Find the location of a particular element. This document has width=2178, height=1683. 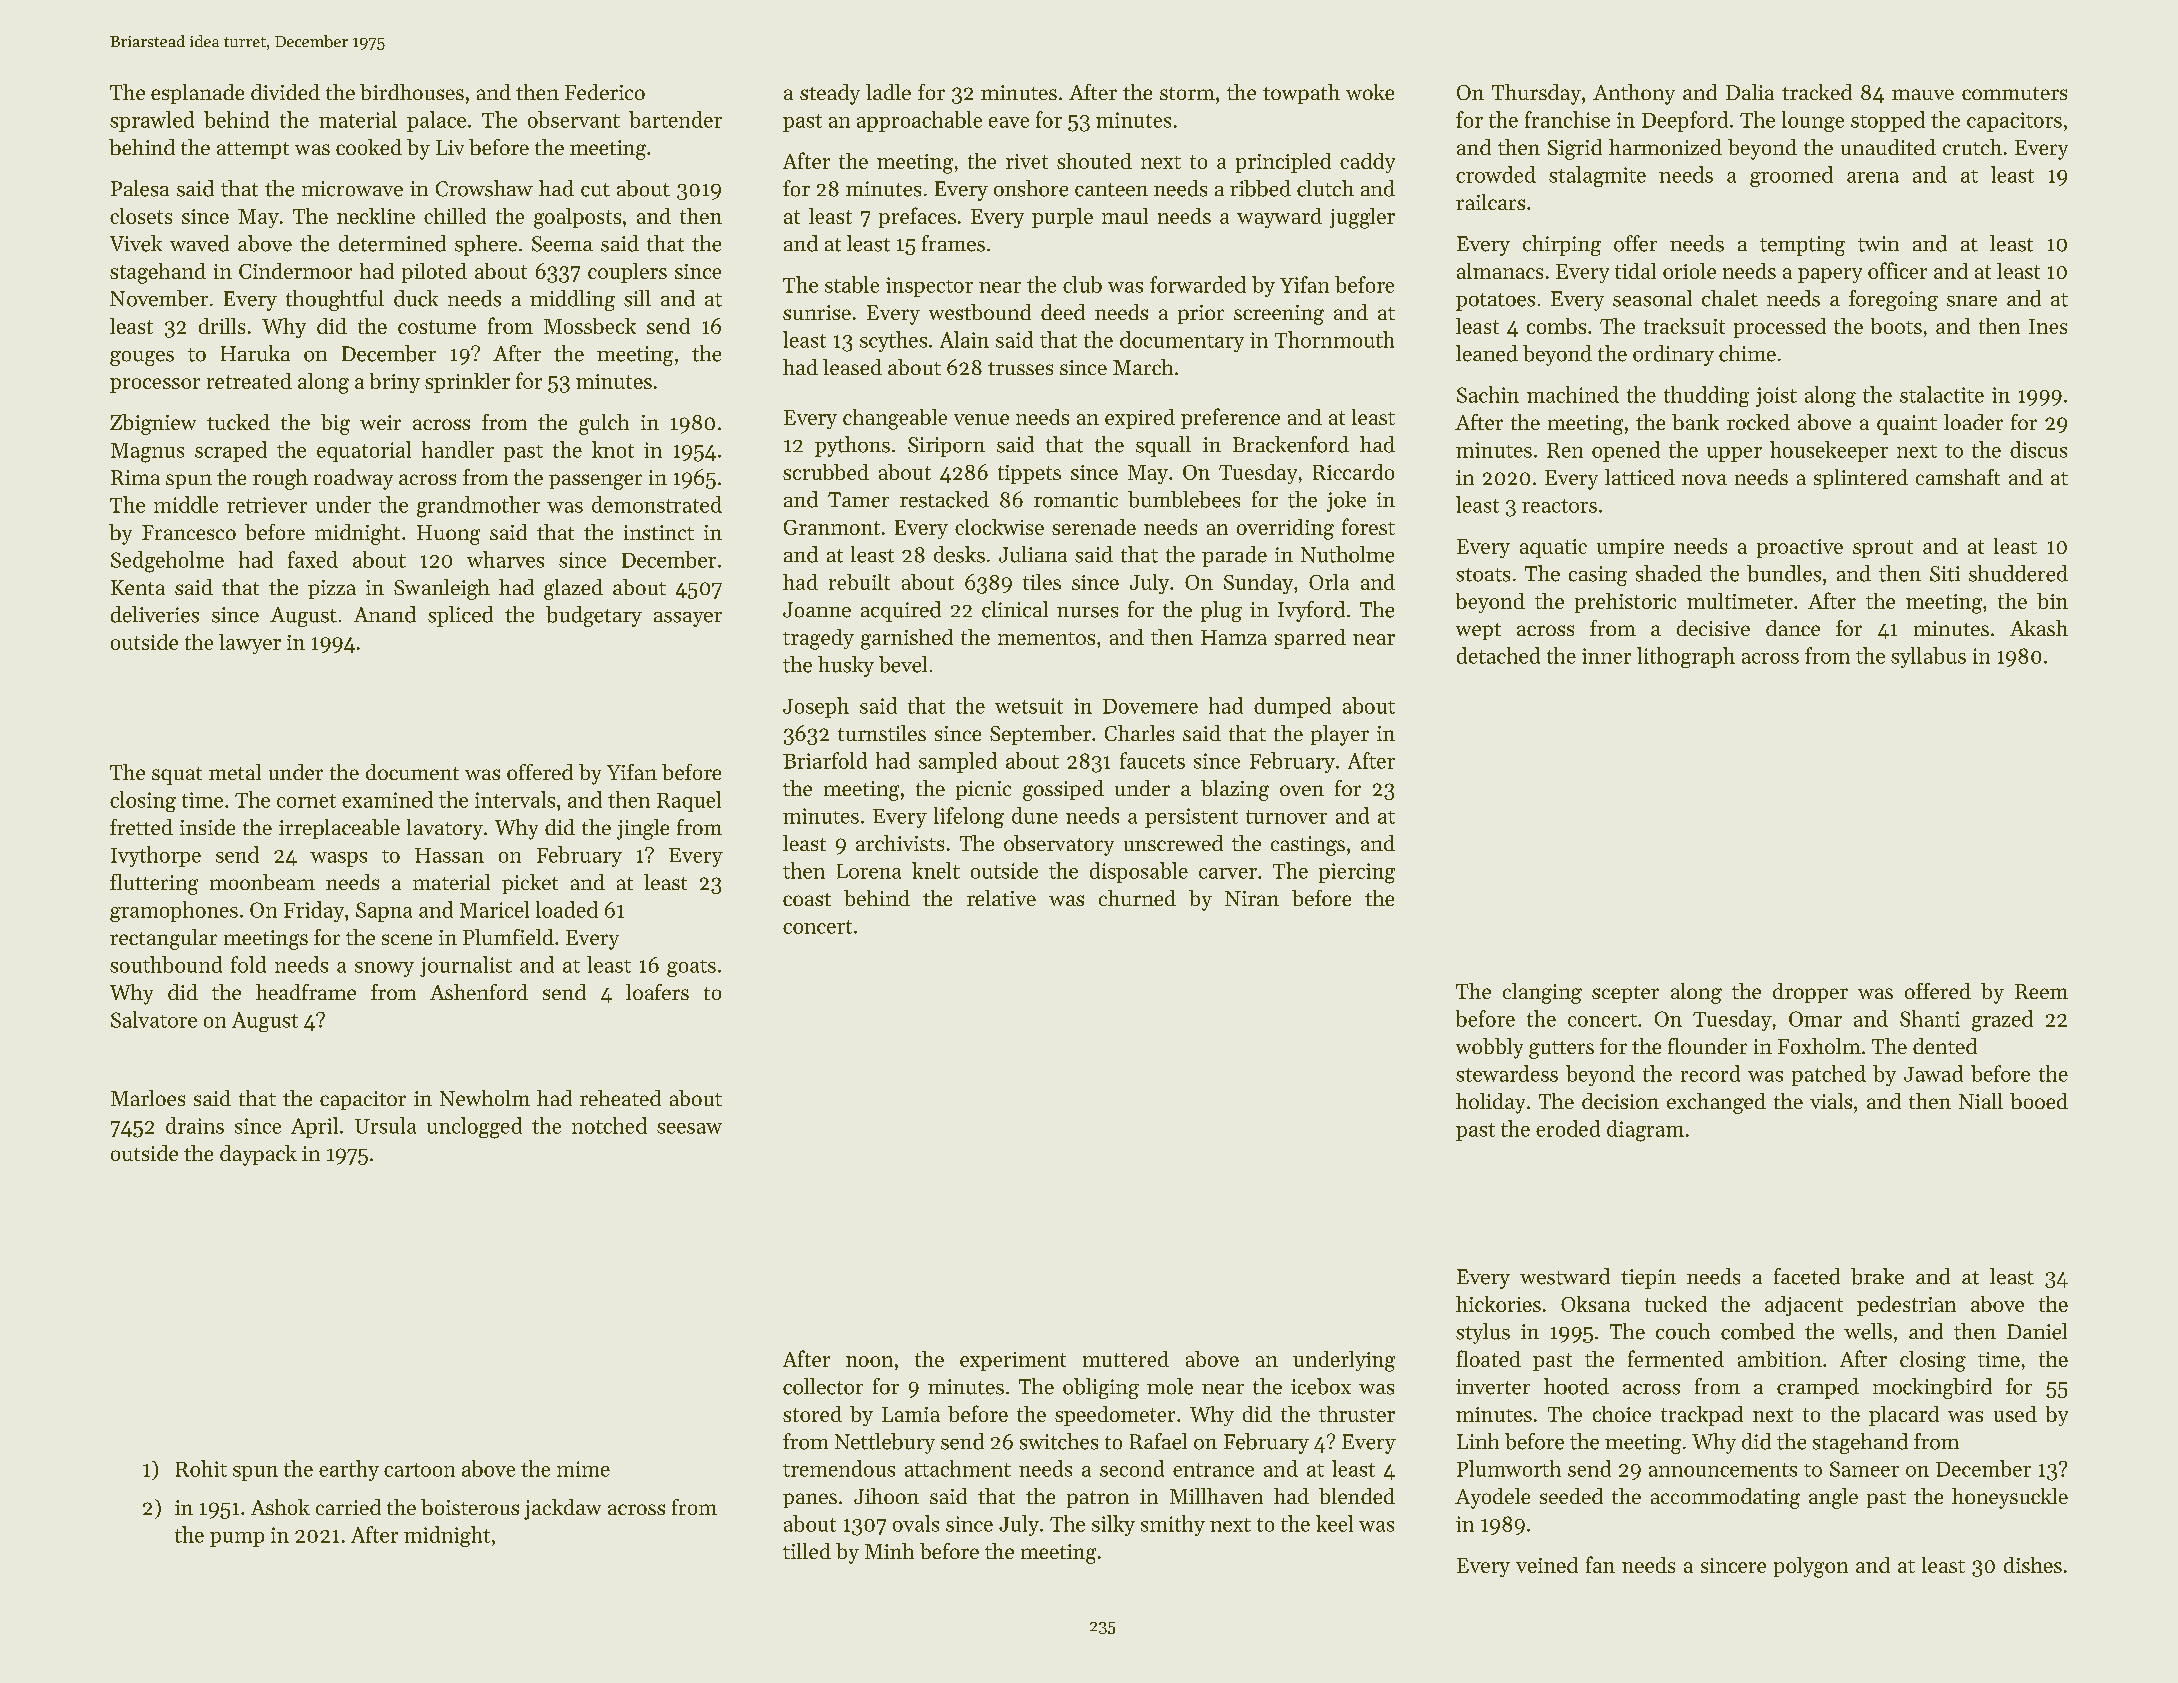

instinct is located at coordinates (659, 532).
